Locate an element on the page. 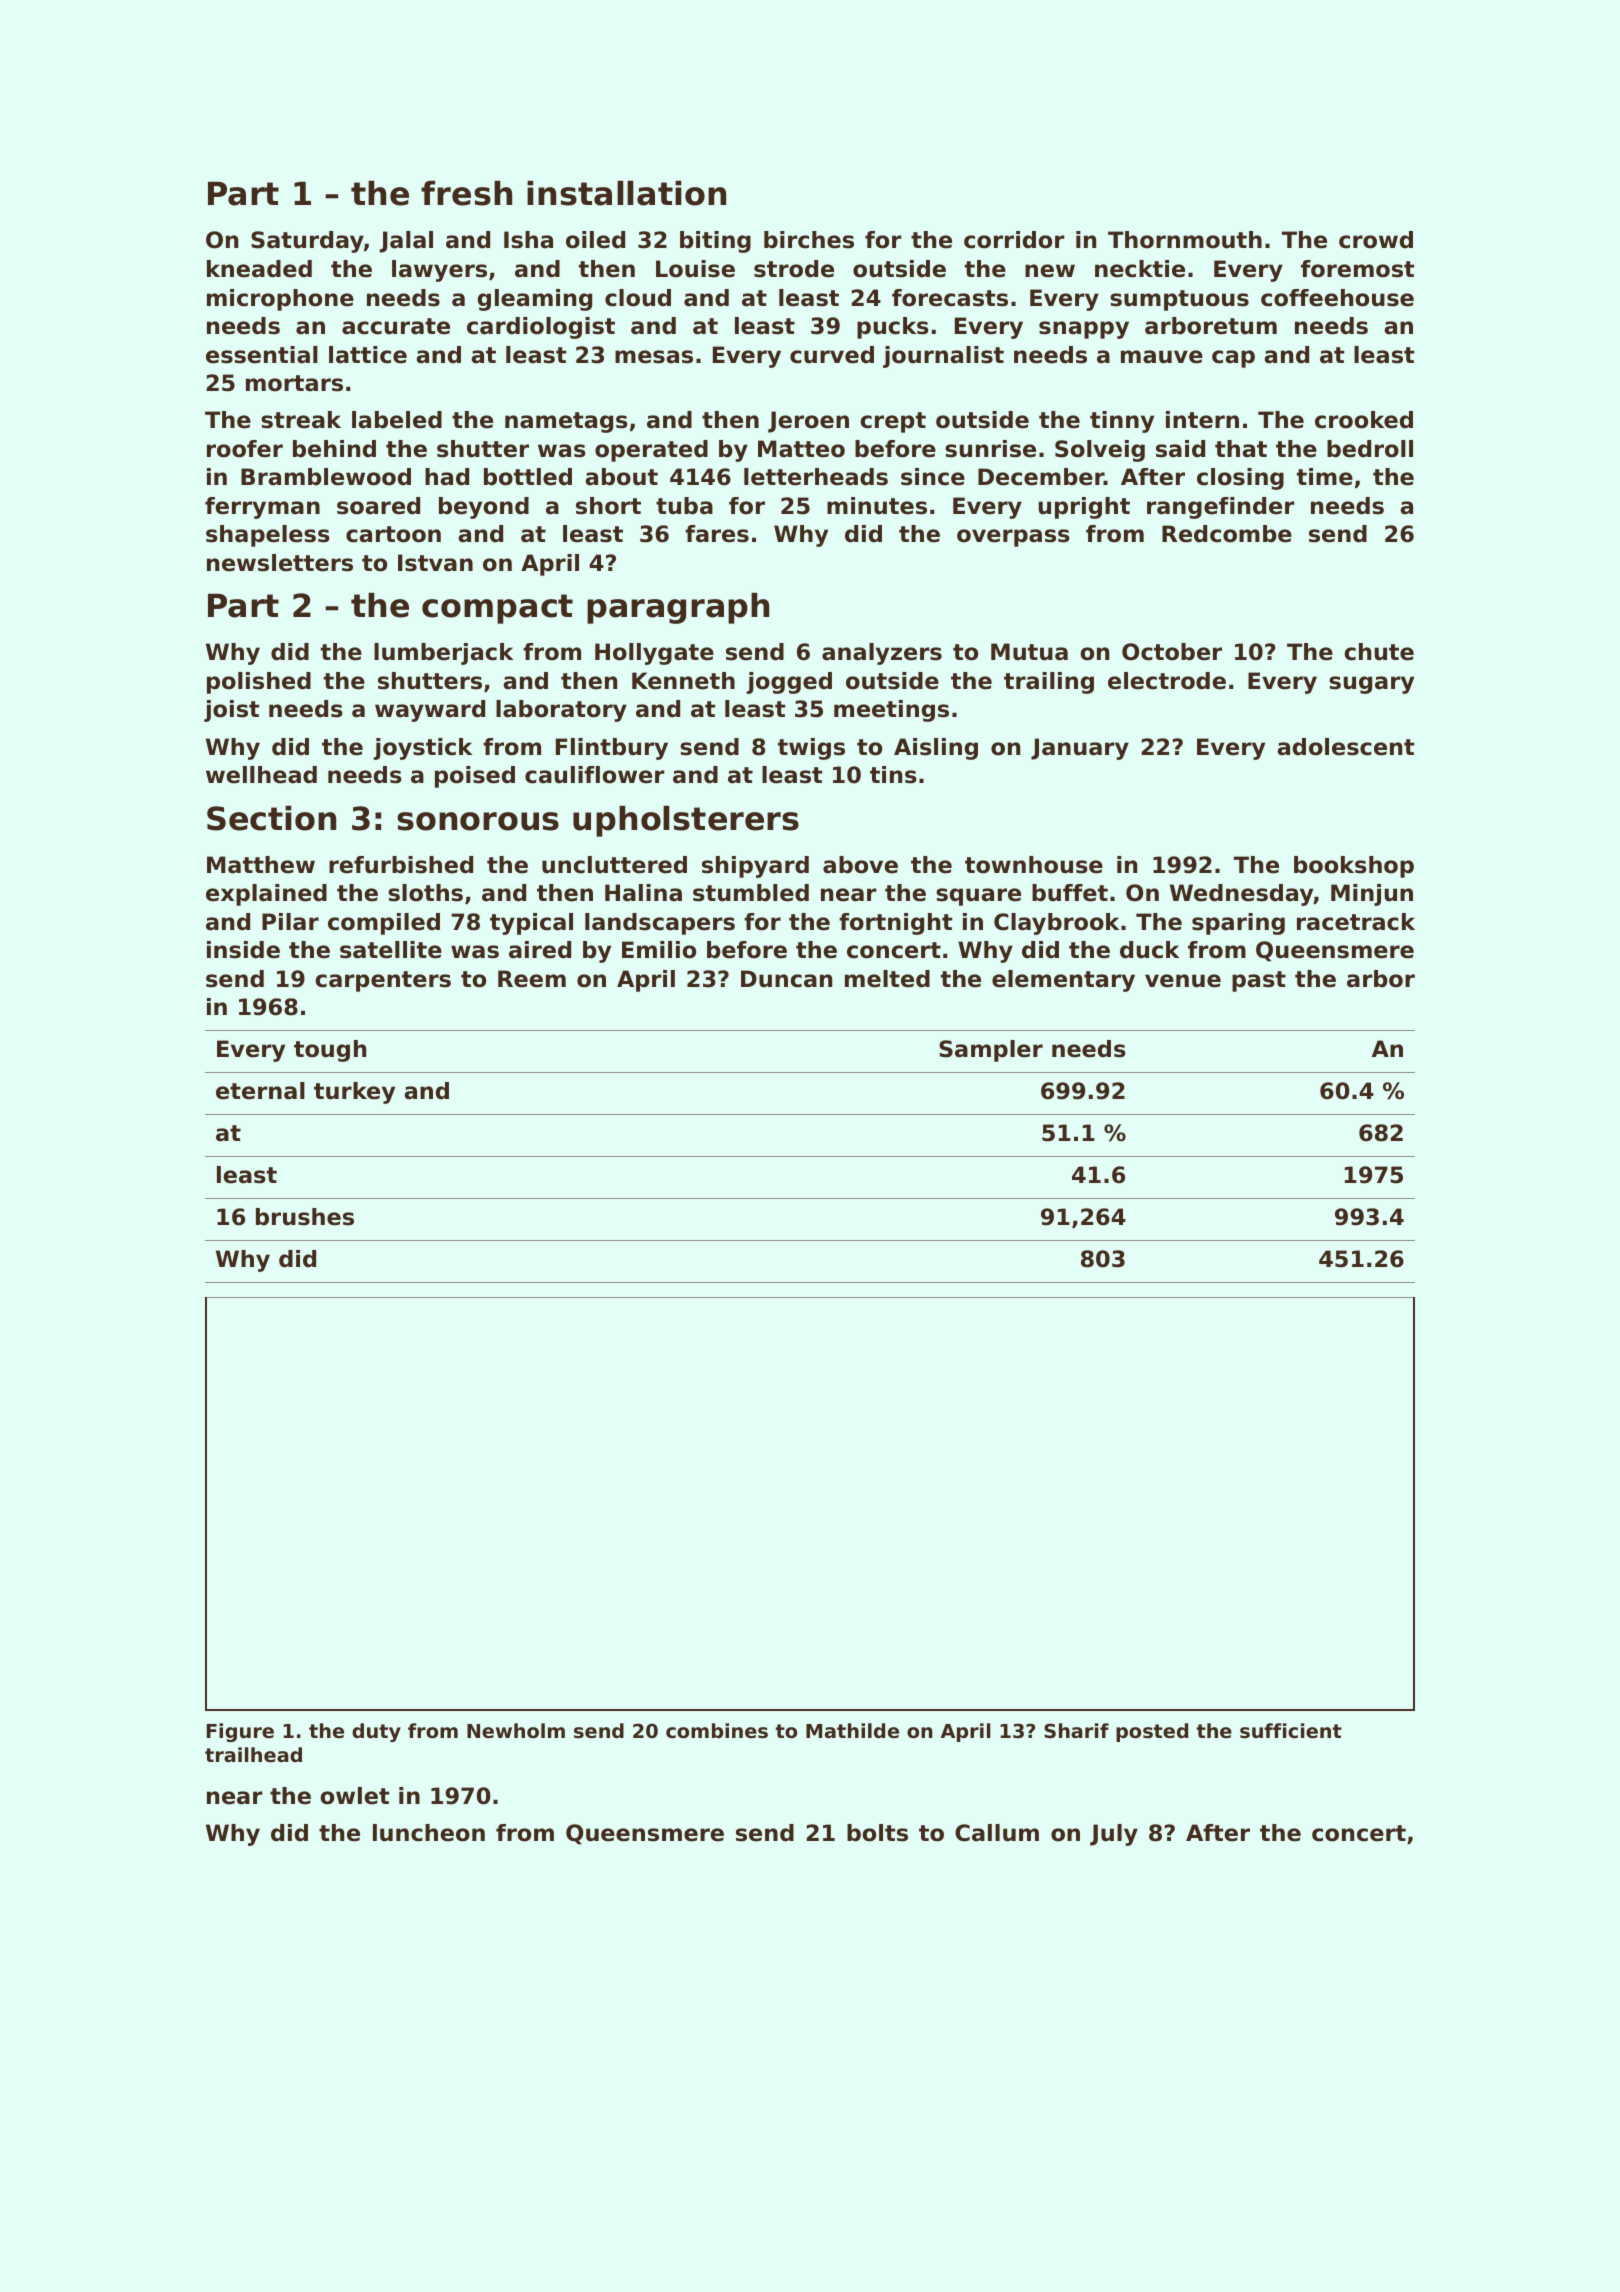 This image has height=2292, width=1620. Newholm is located at coordinates (516, 1730).
